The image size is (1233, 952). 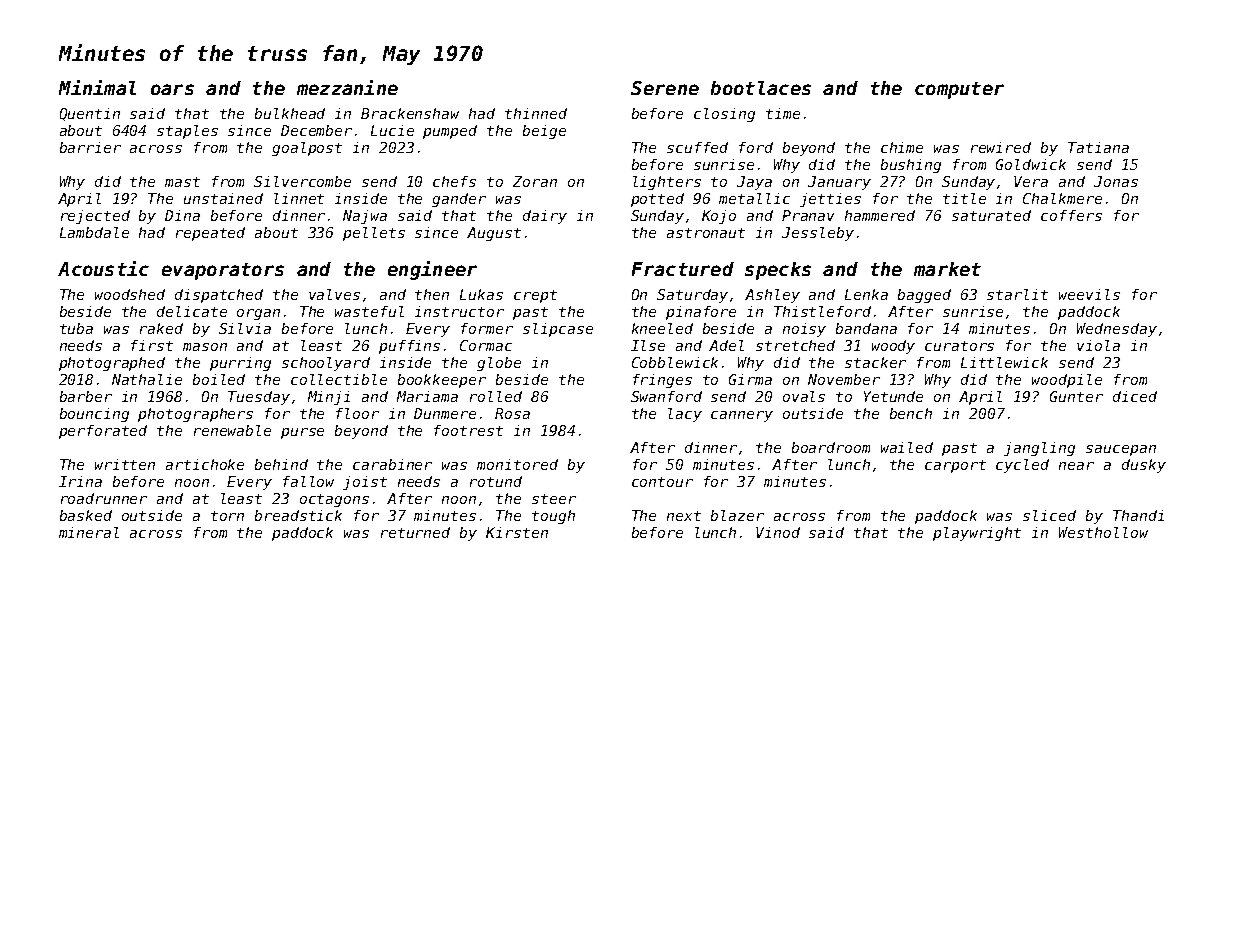 I want to click on computer, so click(x=959, y=90).
